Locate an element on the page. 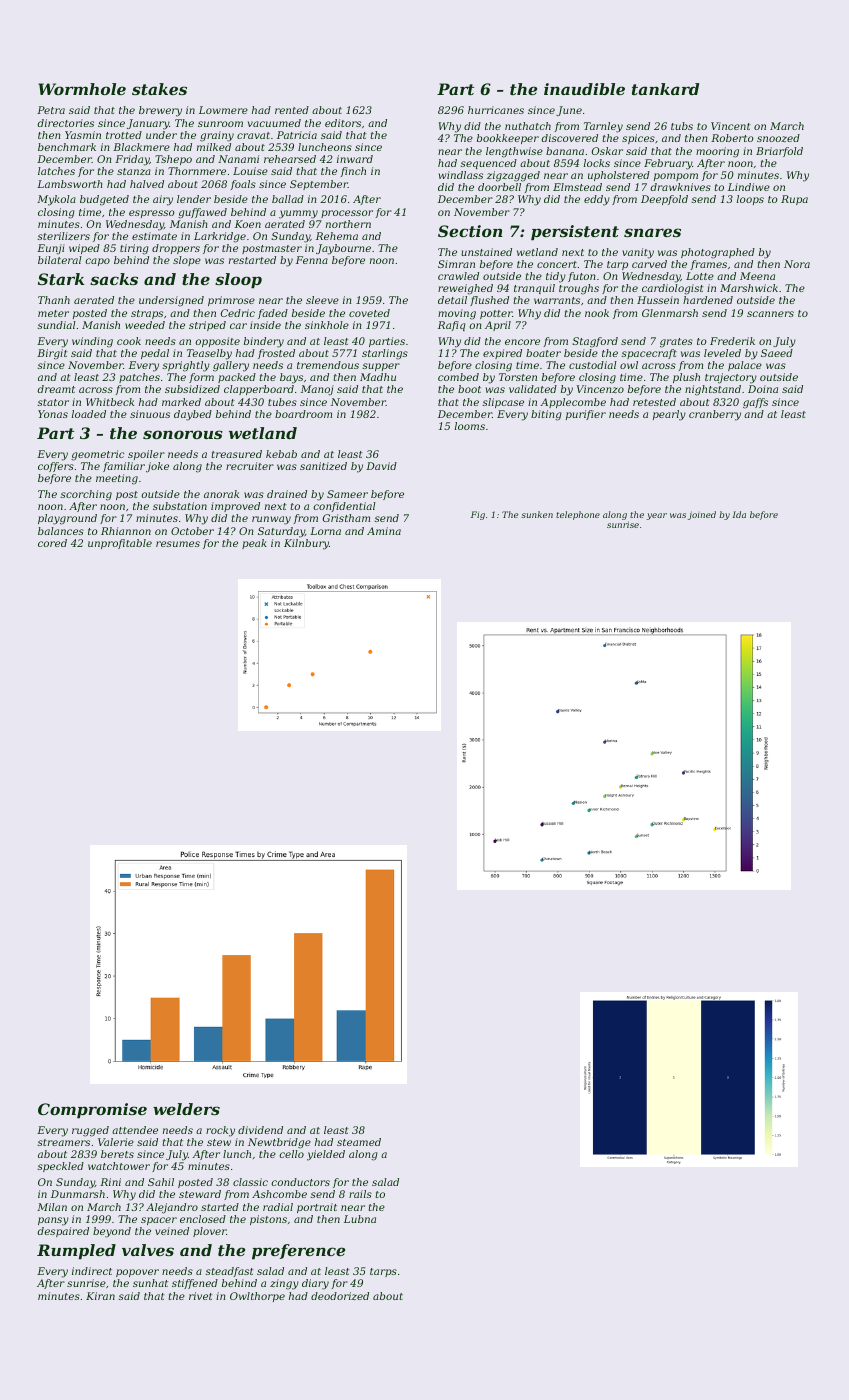  tankard is located at coordinates (665, 89).
